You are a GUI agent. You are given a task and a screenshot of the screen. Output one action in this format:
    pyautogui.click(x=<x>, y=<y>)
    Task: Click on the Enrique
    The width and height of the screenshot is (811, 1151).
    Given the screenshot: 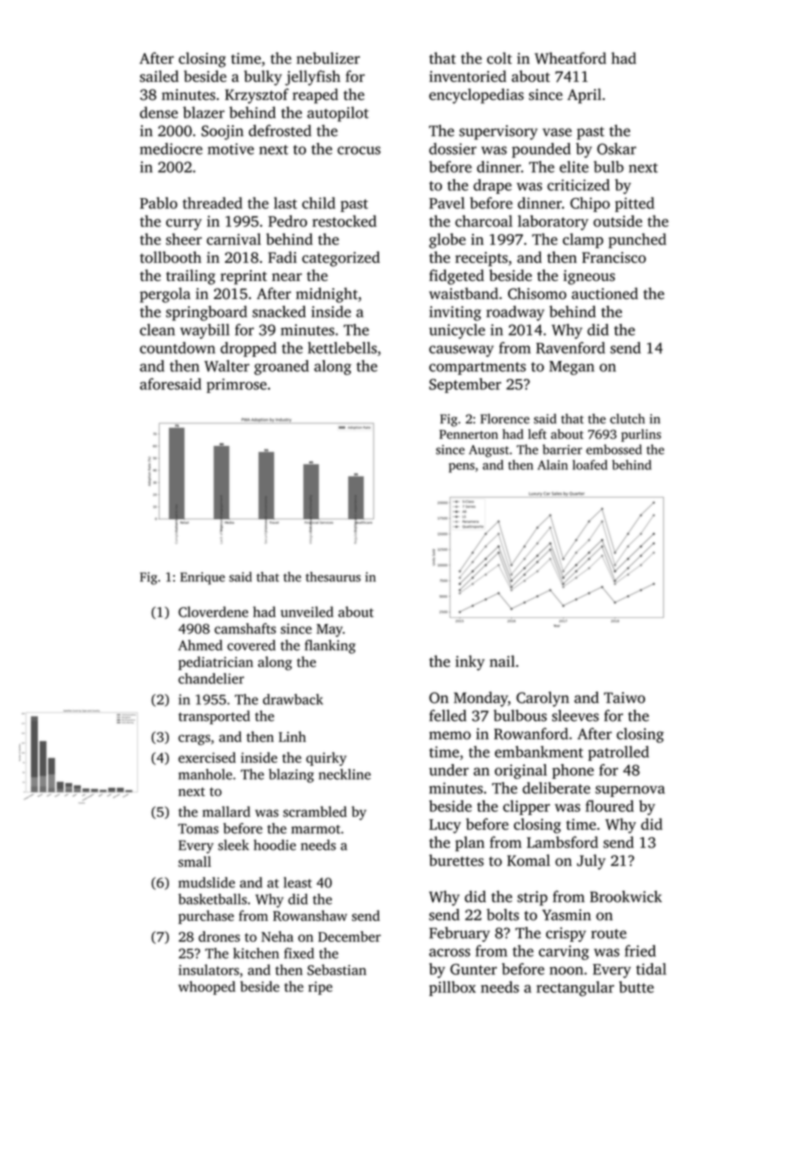 What is the action you would take?
    pyautogui.click(x=202, y=578)
